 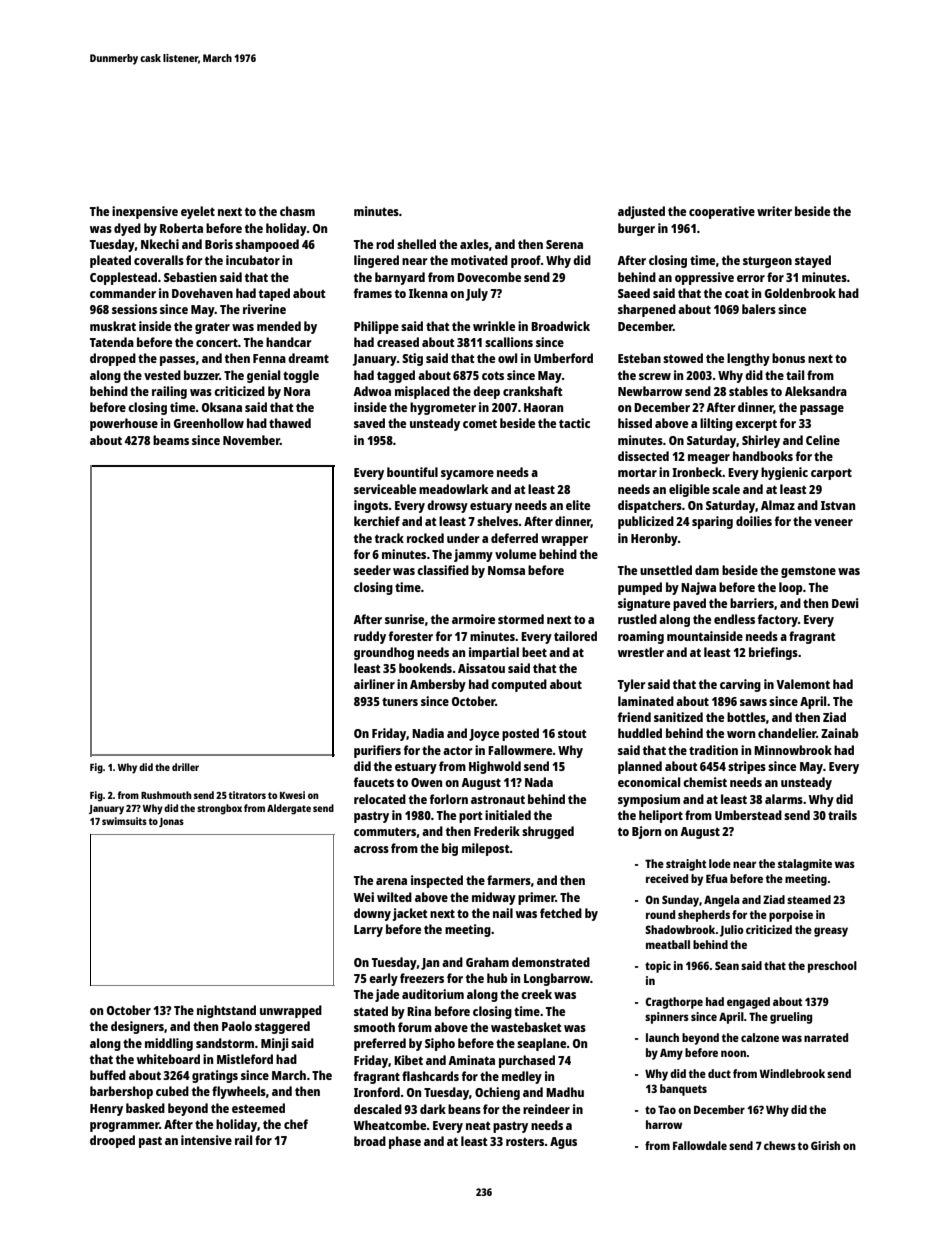 What do you see at coordinates (467, 475) in the image?
I see `sycamore` at bounding box center [467, 475].
